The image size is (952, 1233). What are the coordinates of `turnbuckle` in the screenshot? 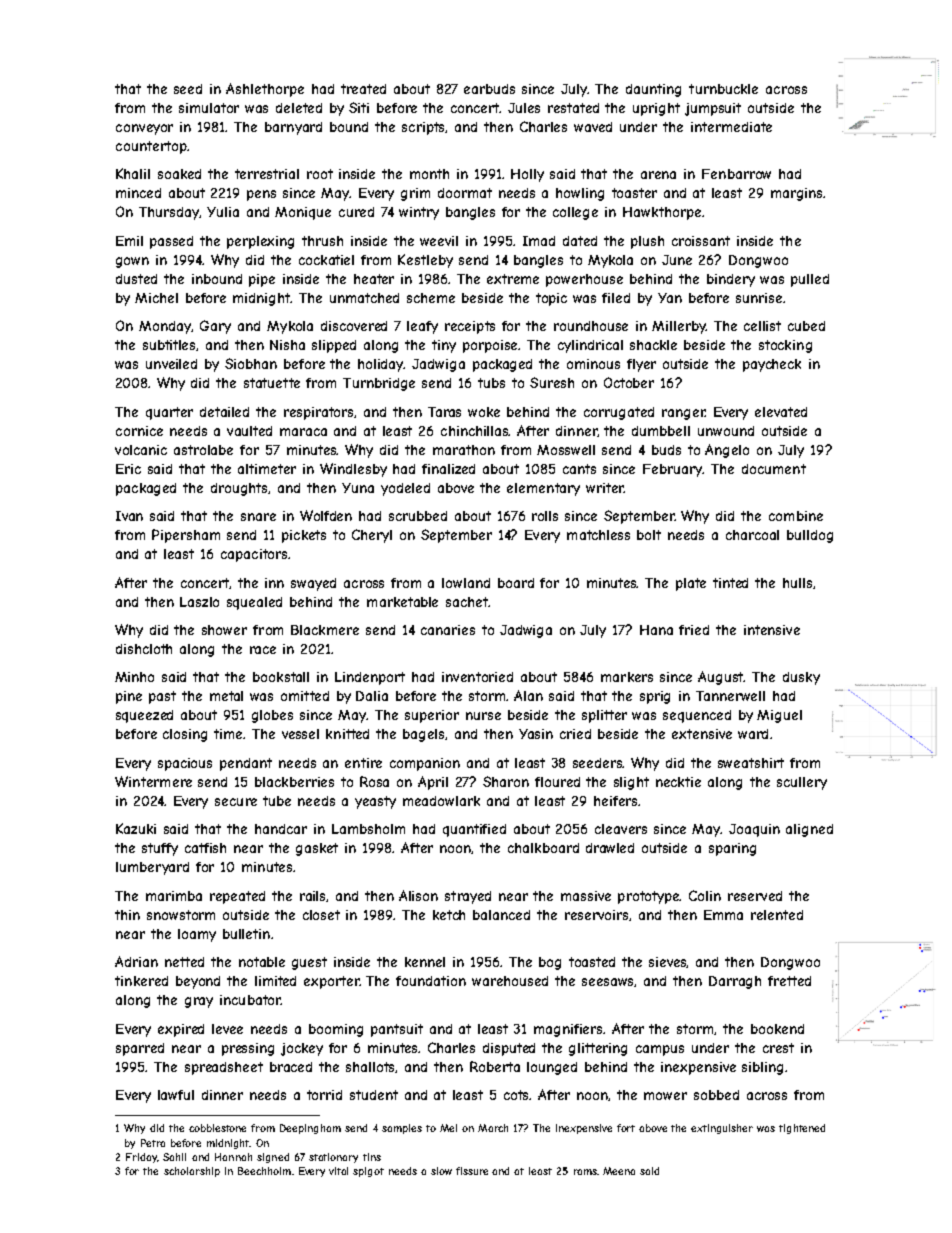 It's located at (723, 89).
